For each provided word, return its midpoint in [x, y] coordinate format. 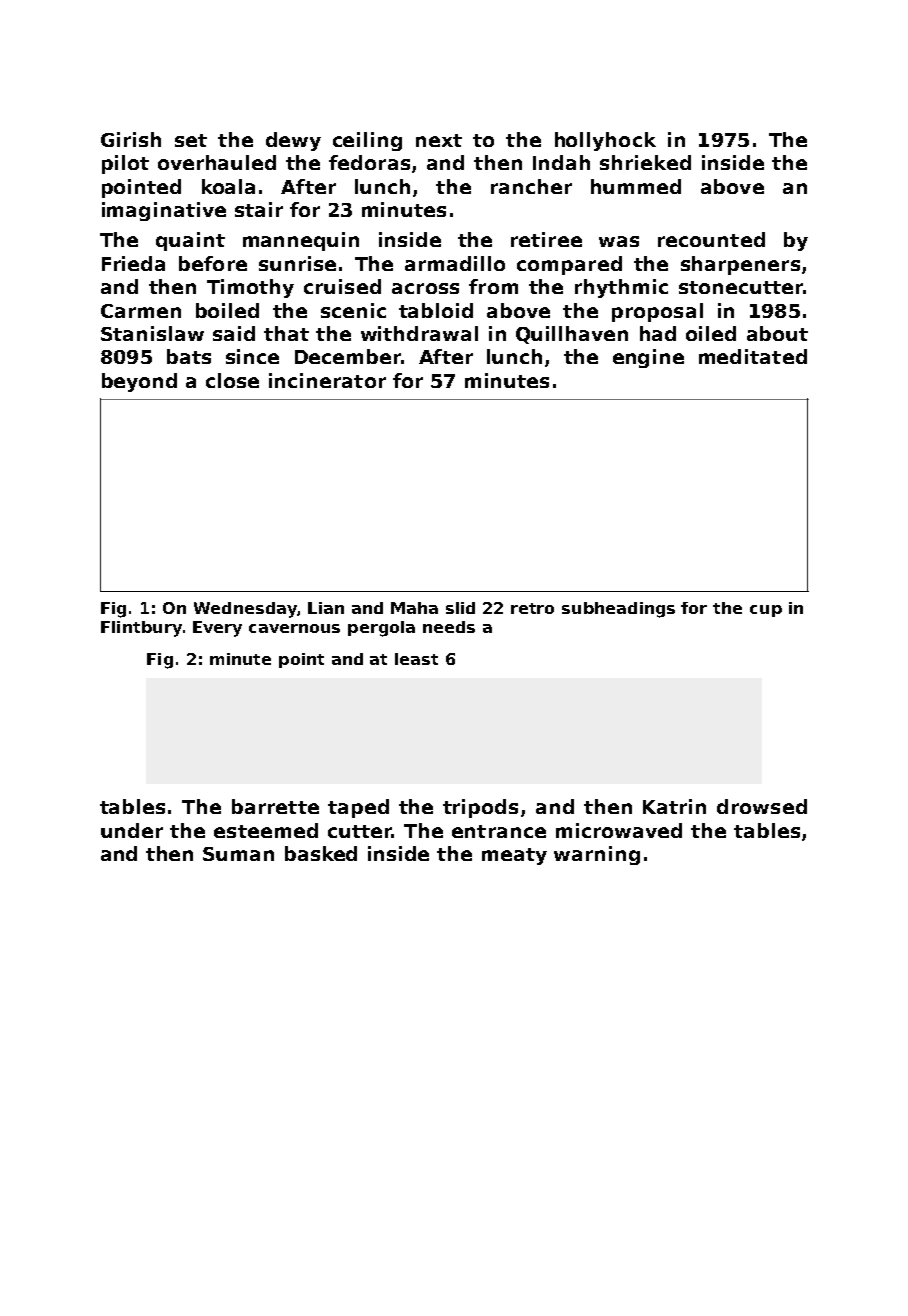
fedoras [369, 162]
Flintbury [141, 629]
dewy [293, 141]
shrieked [645, 162]
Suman [238, 854]
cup [766, 611]
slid [460, 608]
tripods [480, 808]
